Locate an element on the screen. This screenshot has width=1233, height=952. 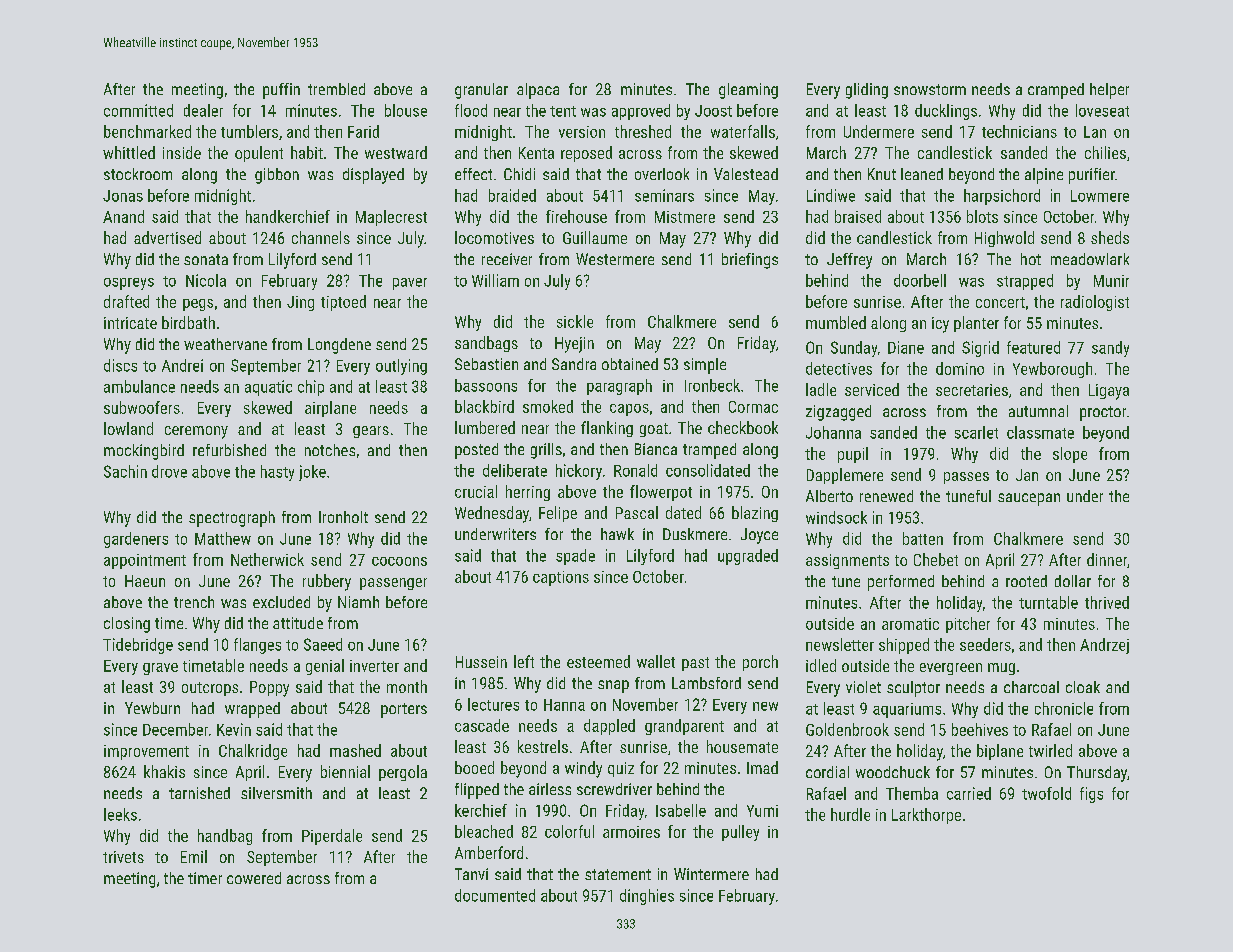
gardeners is located at coordinates (136, 540).
